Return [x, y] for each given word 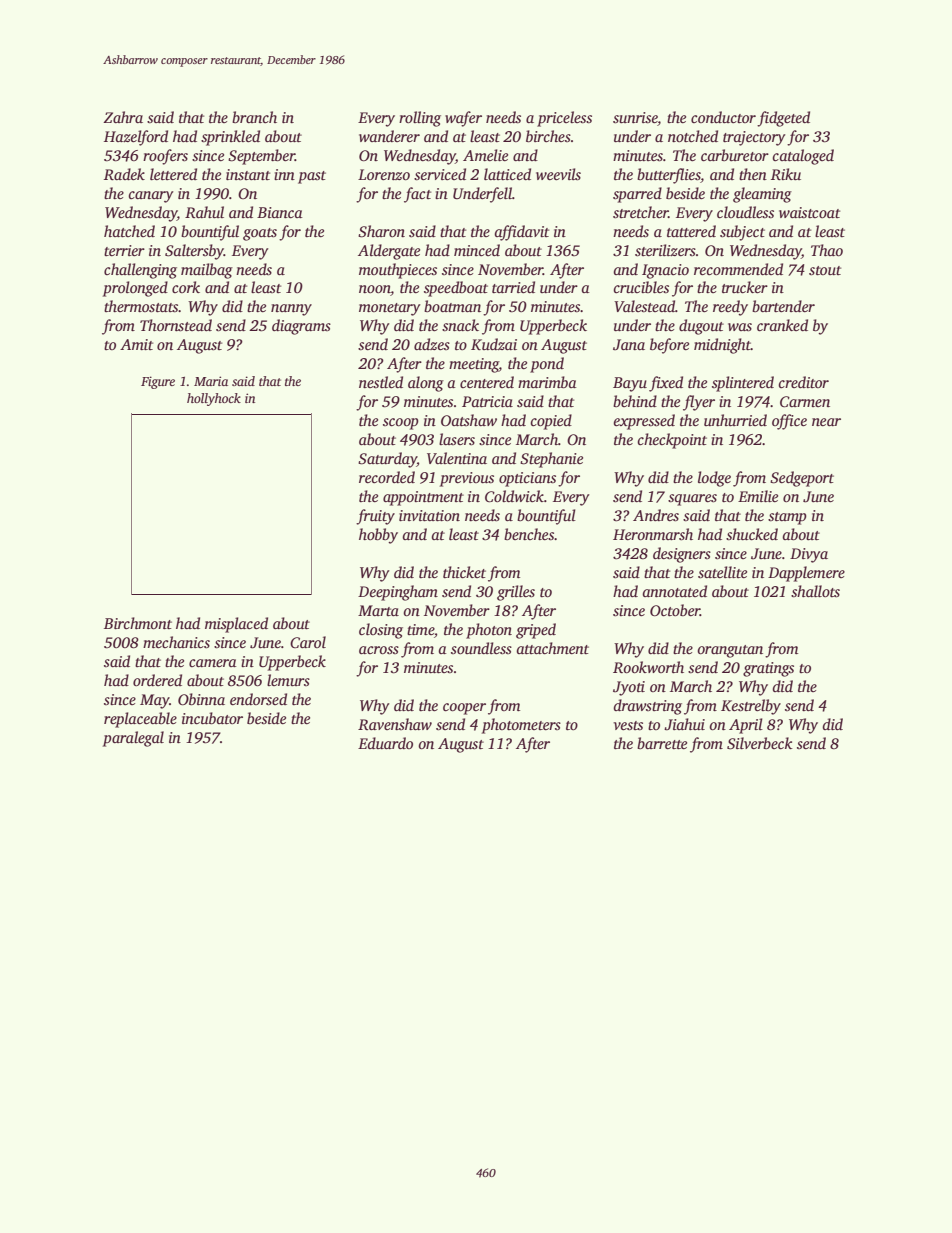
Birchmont [138, 623]
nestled [381, 382]
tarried [513, 287]
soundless [481, 648]
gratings [768, 669]
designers [682, 555]
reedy [730, 308]
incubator [212, 718]
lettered [173, 174]
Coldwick [514, 496]
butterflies [669, 176]
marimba [547, 382]
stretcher [640, 212]
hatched [129, 231]
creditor [803, 382]
